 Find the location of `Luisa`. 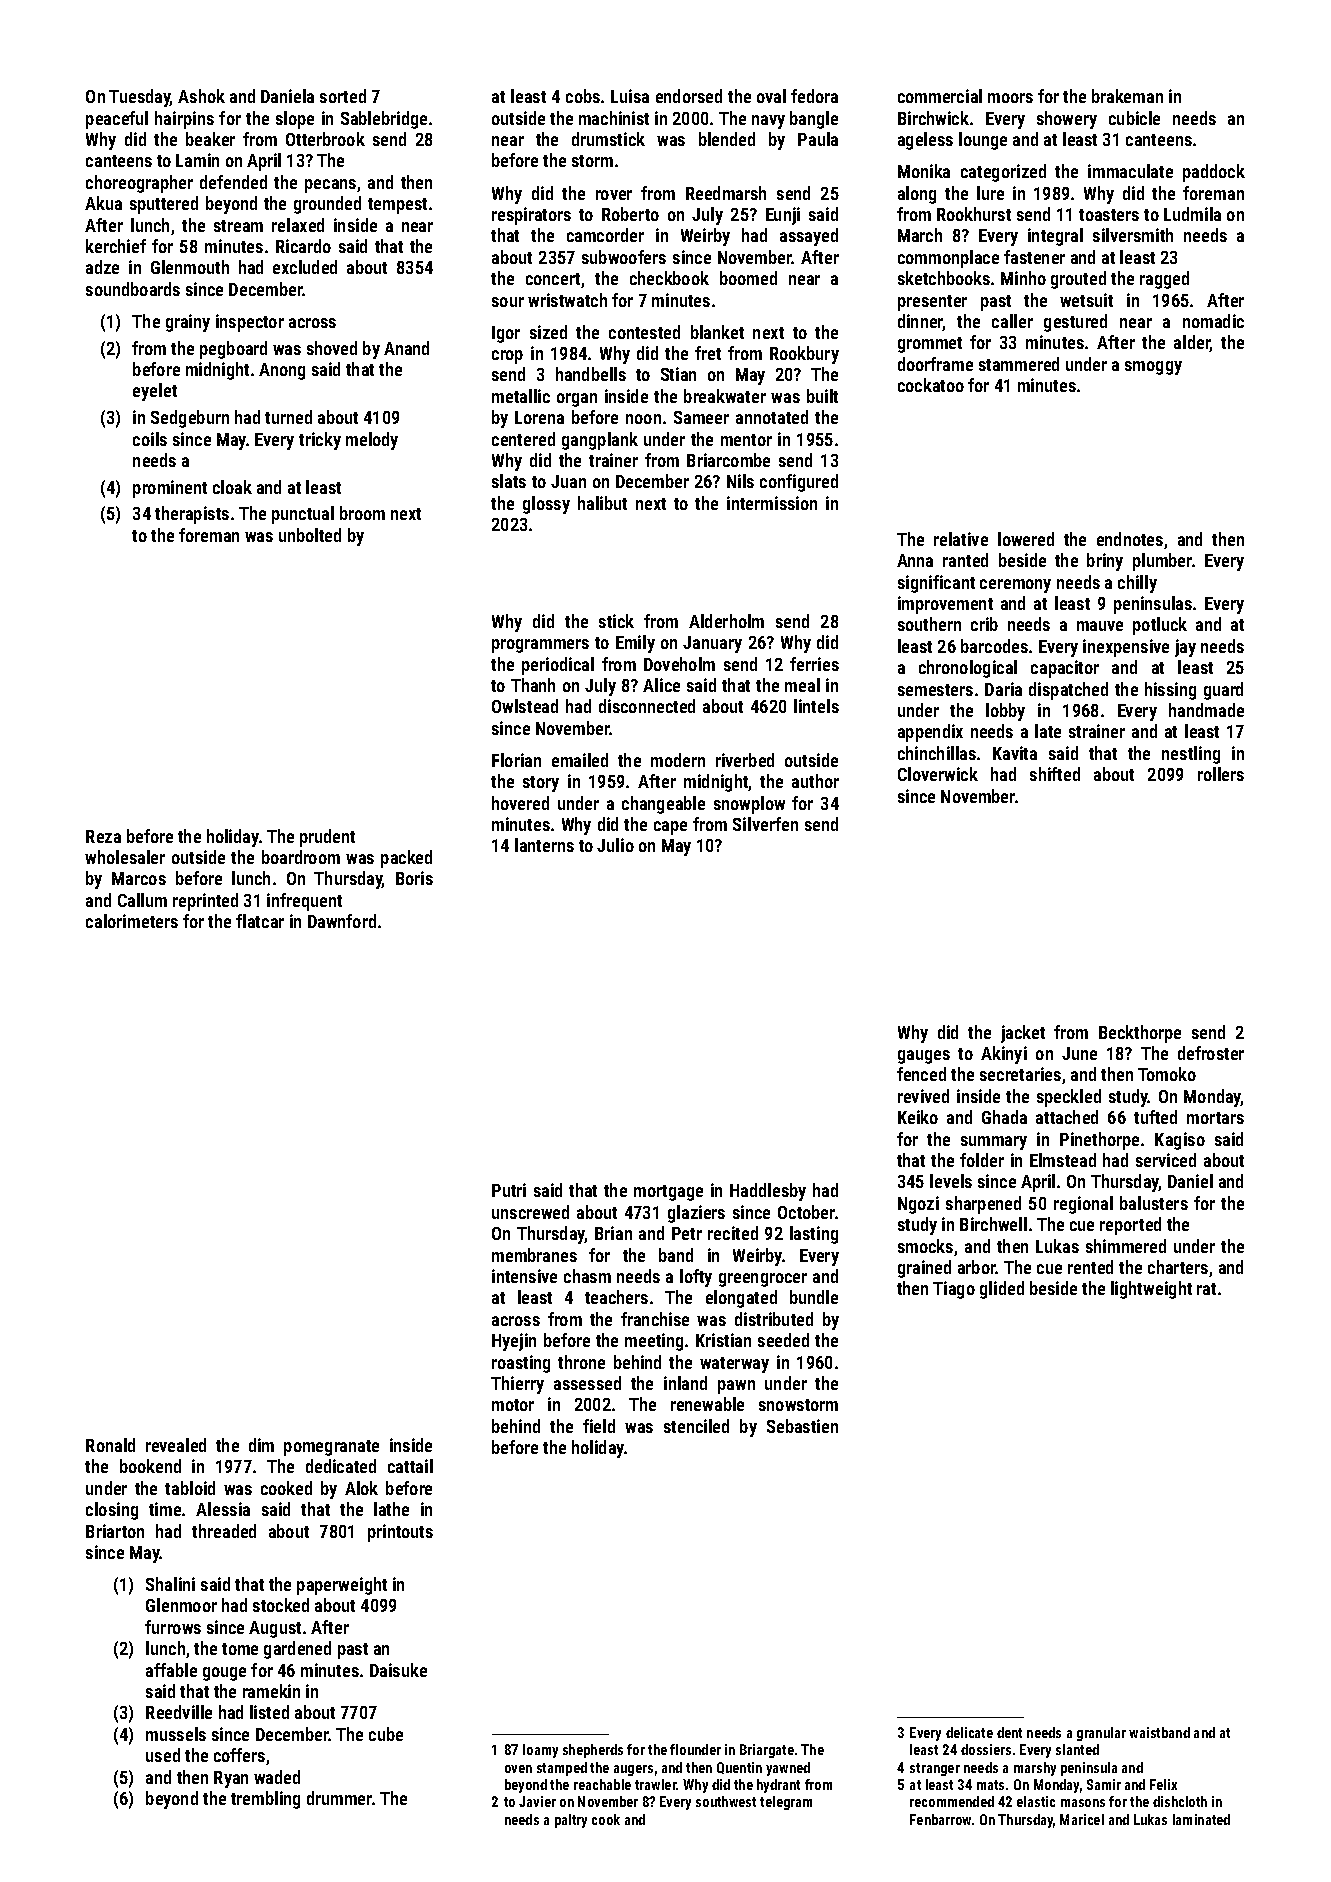

Luisa is located at coordinates (630, 96).
